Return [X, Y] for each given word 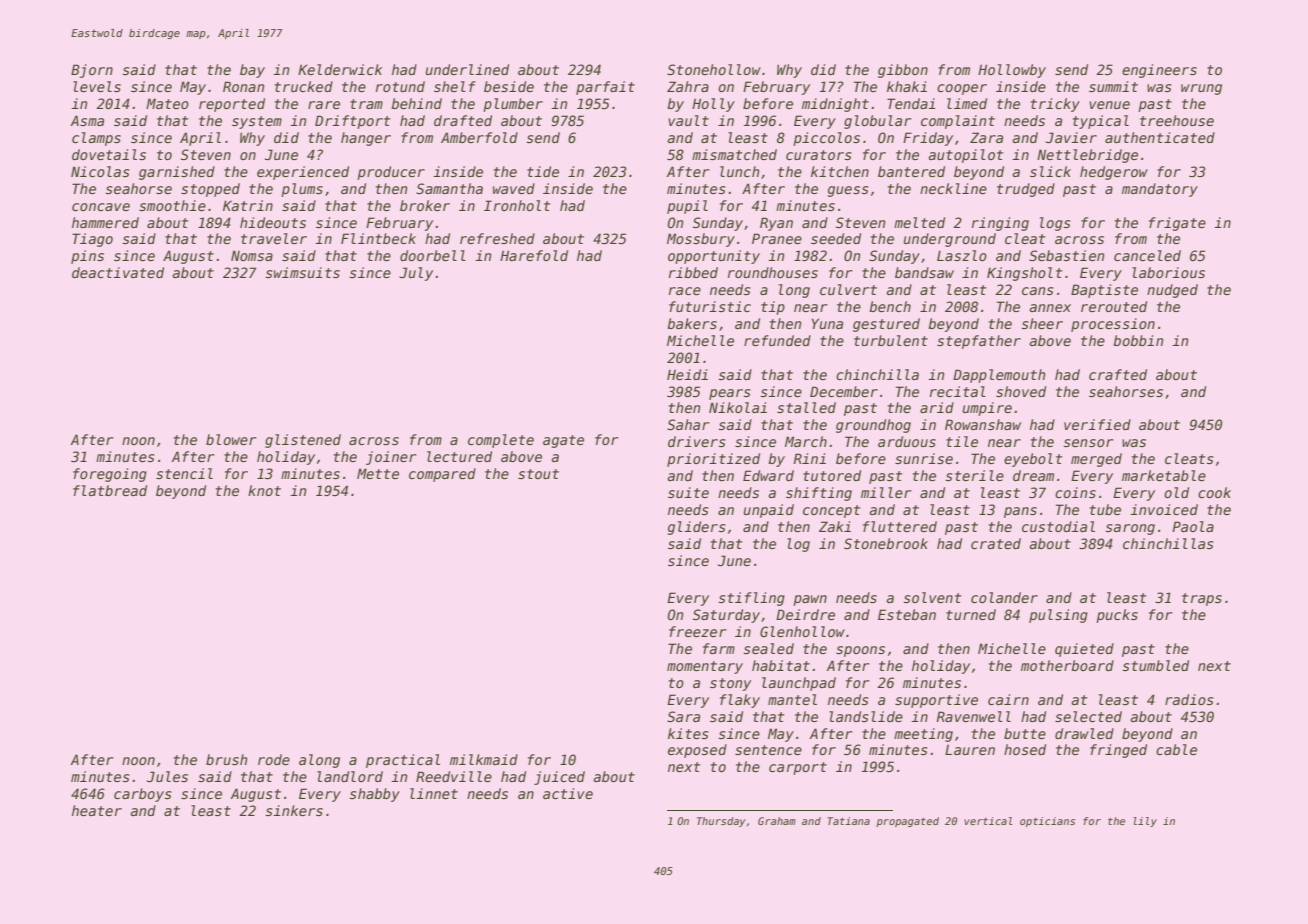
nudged [1172, 291]
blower [231, 439]
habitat [781, 665]
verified [1097, 424]
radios [1189, 699]
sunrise [924, 458]
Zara [986, 137]
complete [501, 441]
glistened [303, 441]
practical [403, 761]
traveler [274, 238]
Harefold [534, 255]
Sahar [688, 424]
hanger [366, 139]
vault [688, 120]
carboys [142, 795]
